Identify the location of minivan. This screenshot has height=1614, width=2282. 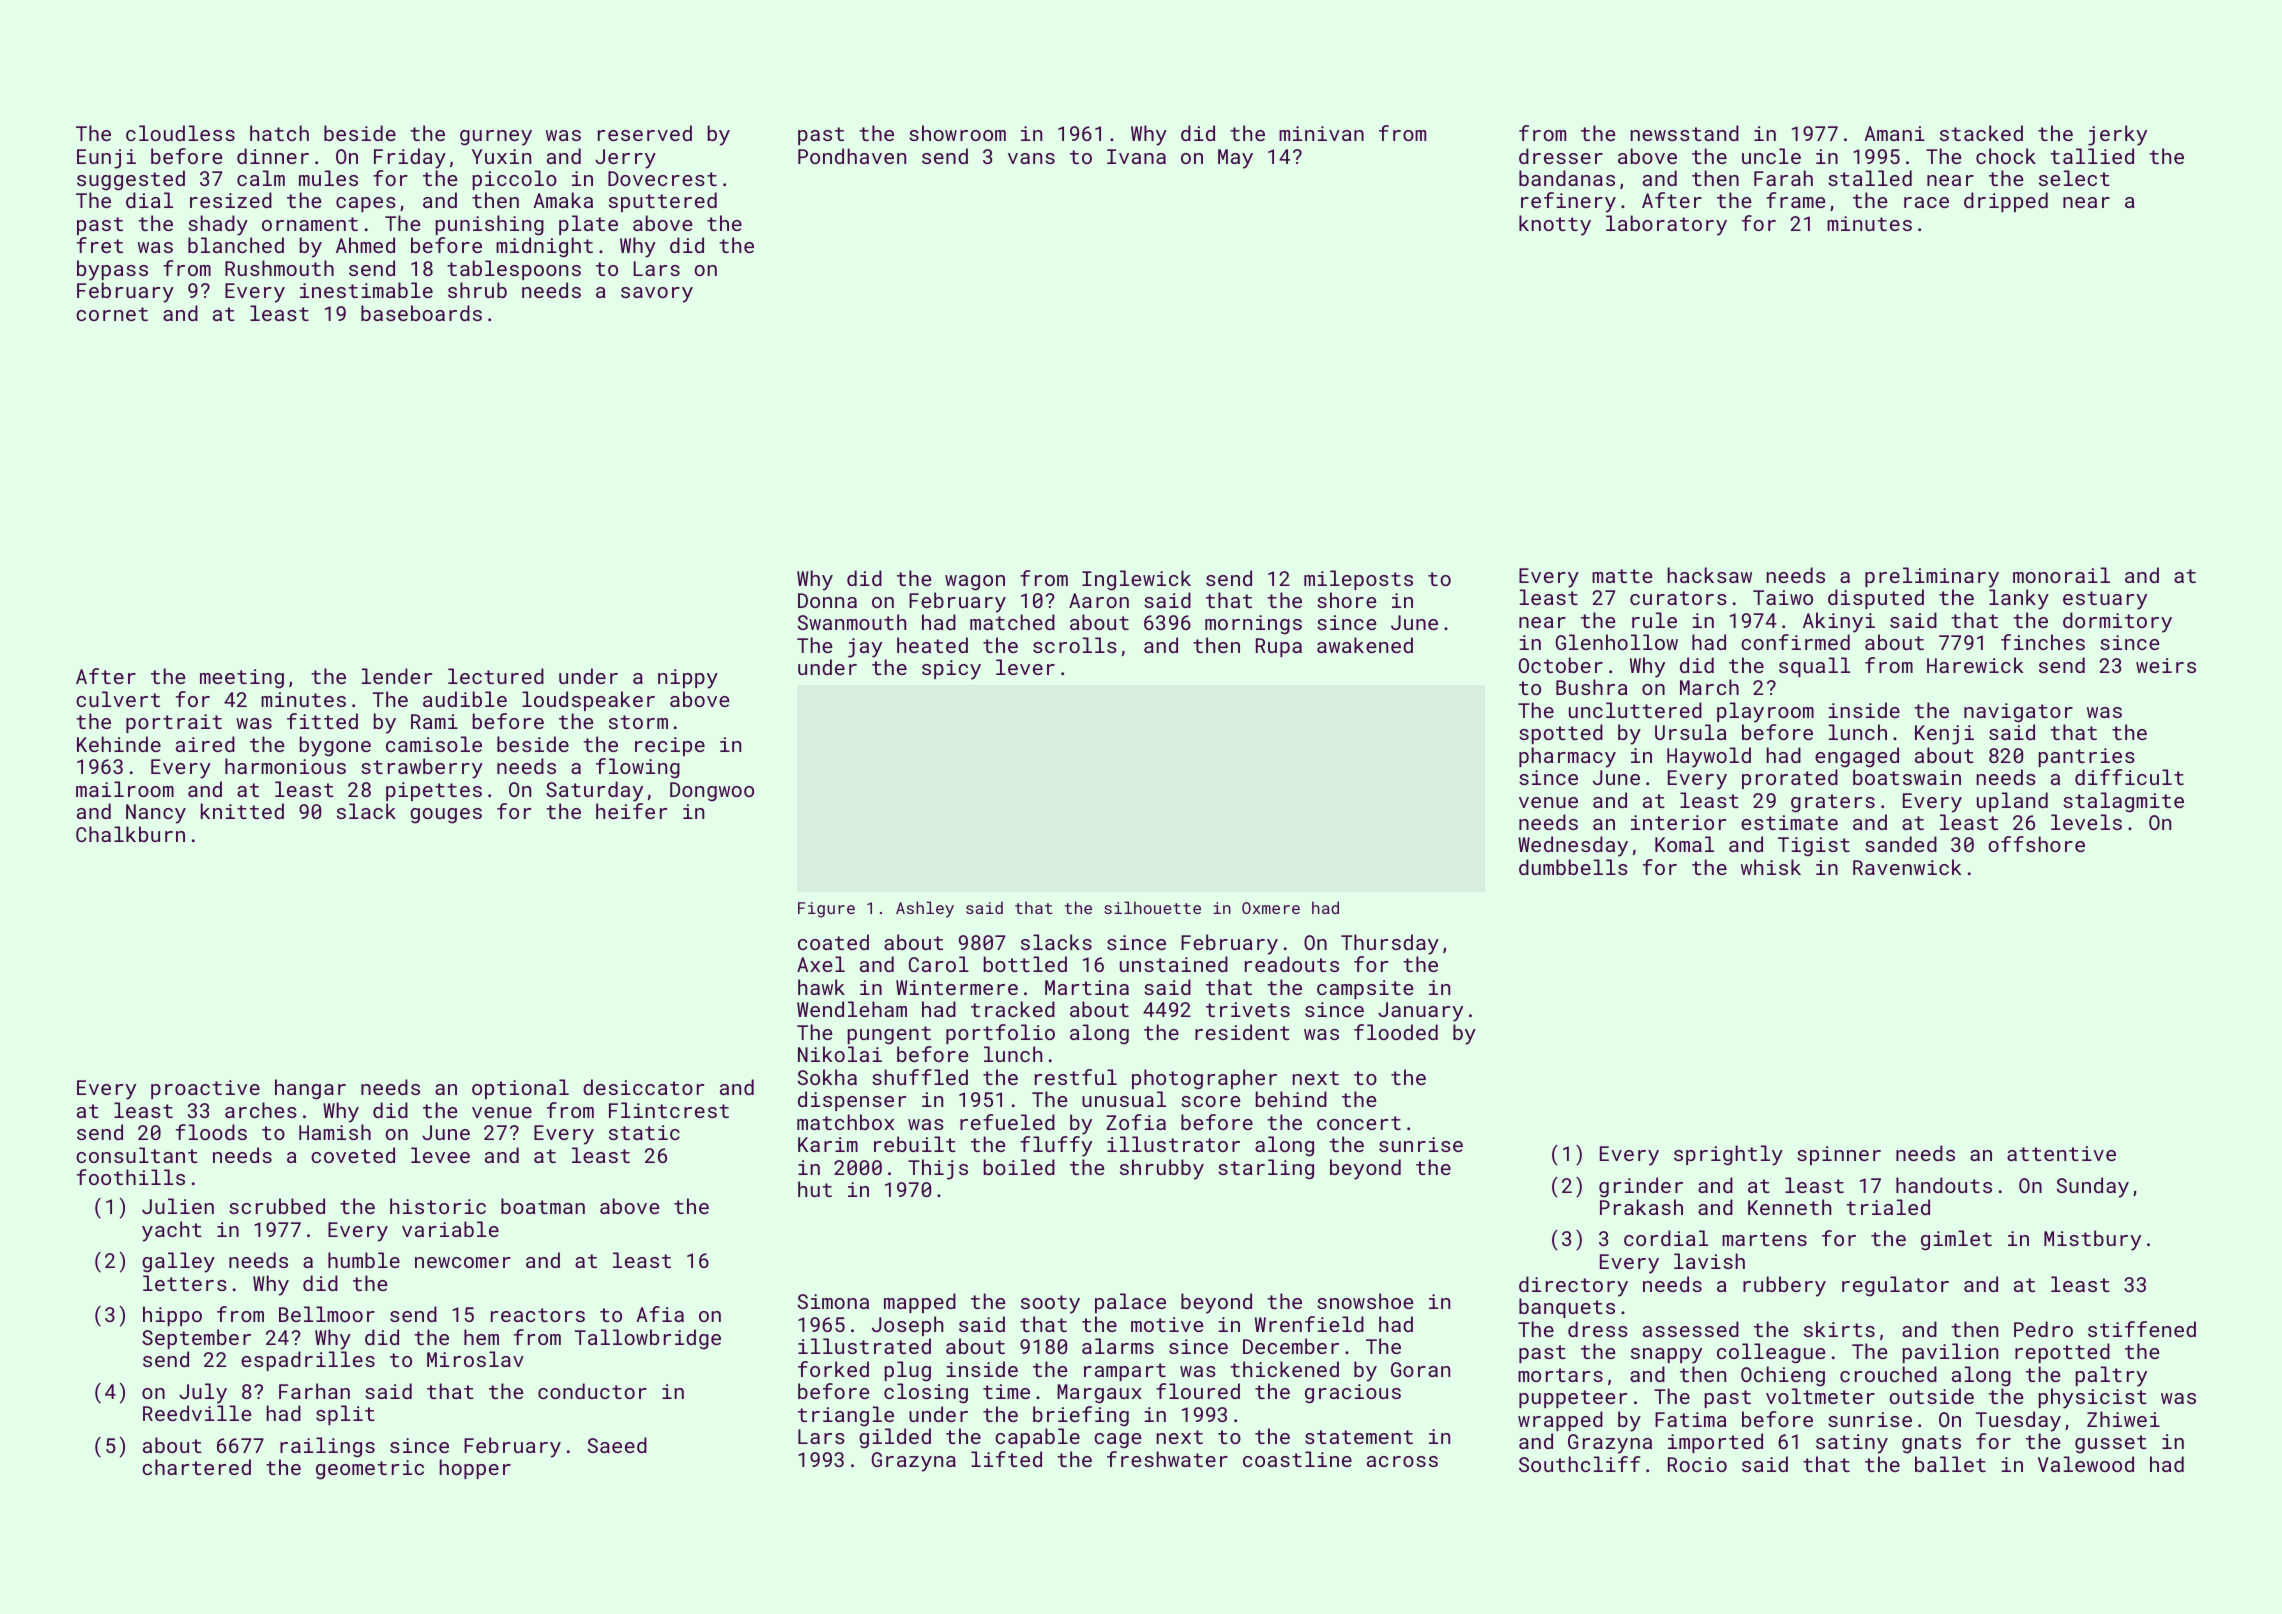
(1321, 133).
